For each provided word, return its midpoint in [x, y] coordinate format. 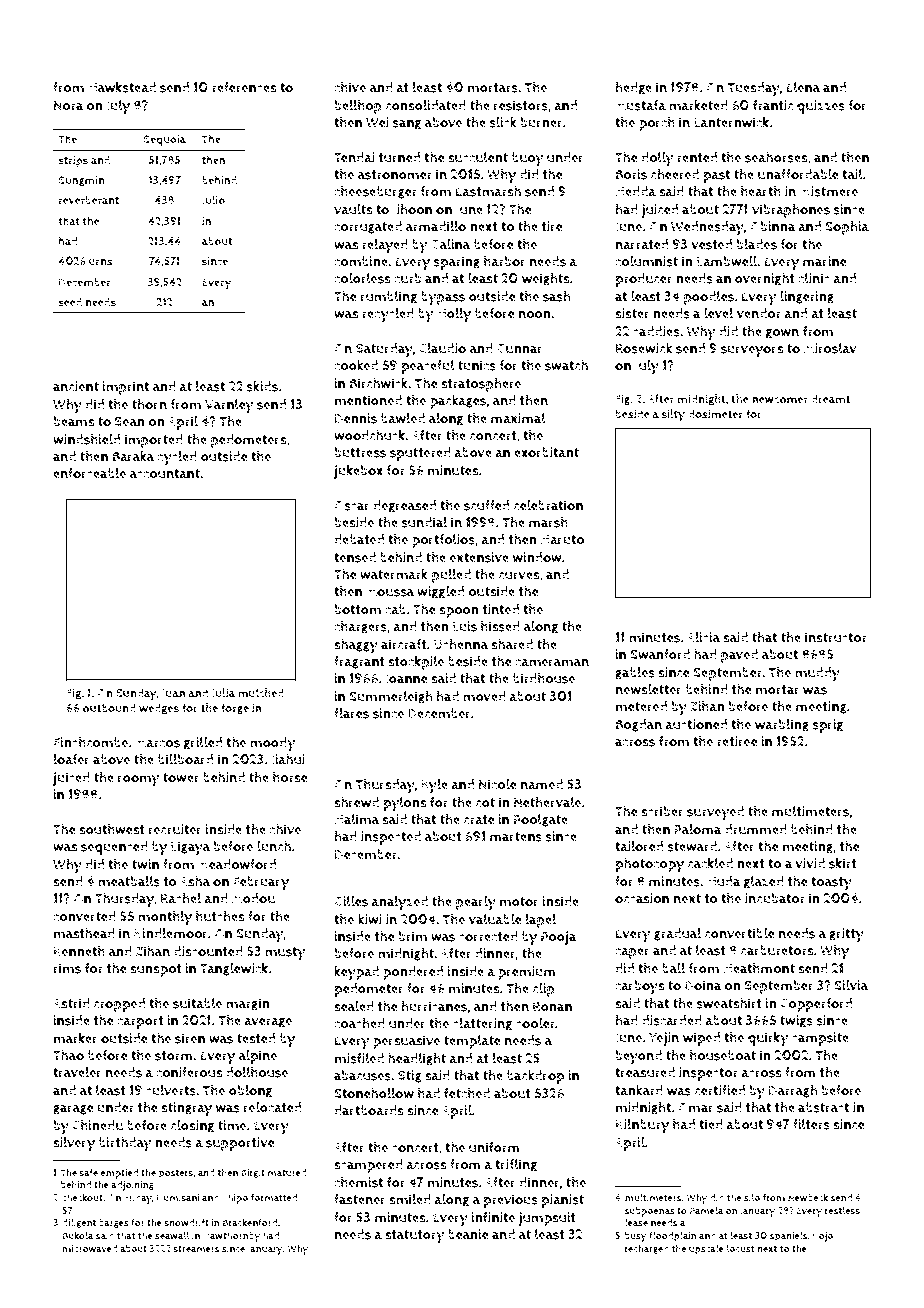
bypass [443, 298]
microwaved [90, 1249]
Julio [213, 200]
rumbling [388, 297]
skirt [843, 863]
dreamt [830, 399]
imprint [125, 388]
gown [782, 334]
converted [84, 916]
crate [479, 820]
